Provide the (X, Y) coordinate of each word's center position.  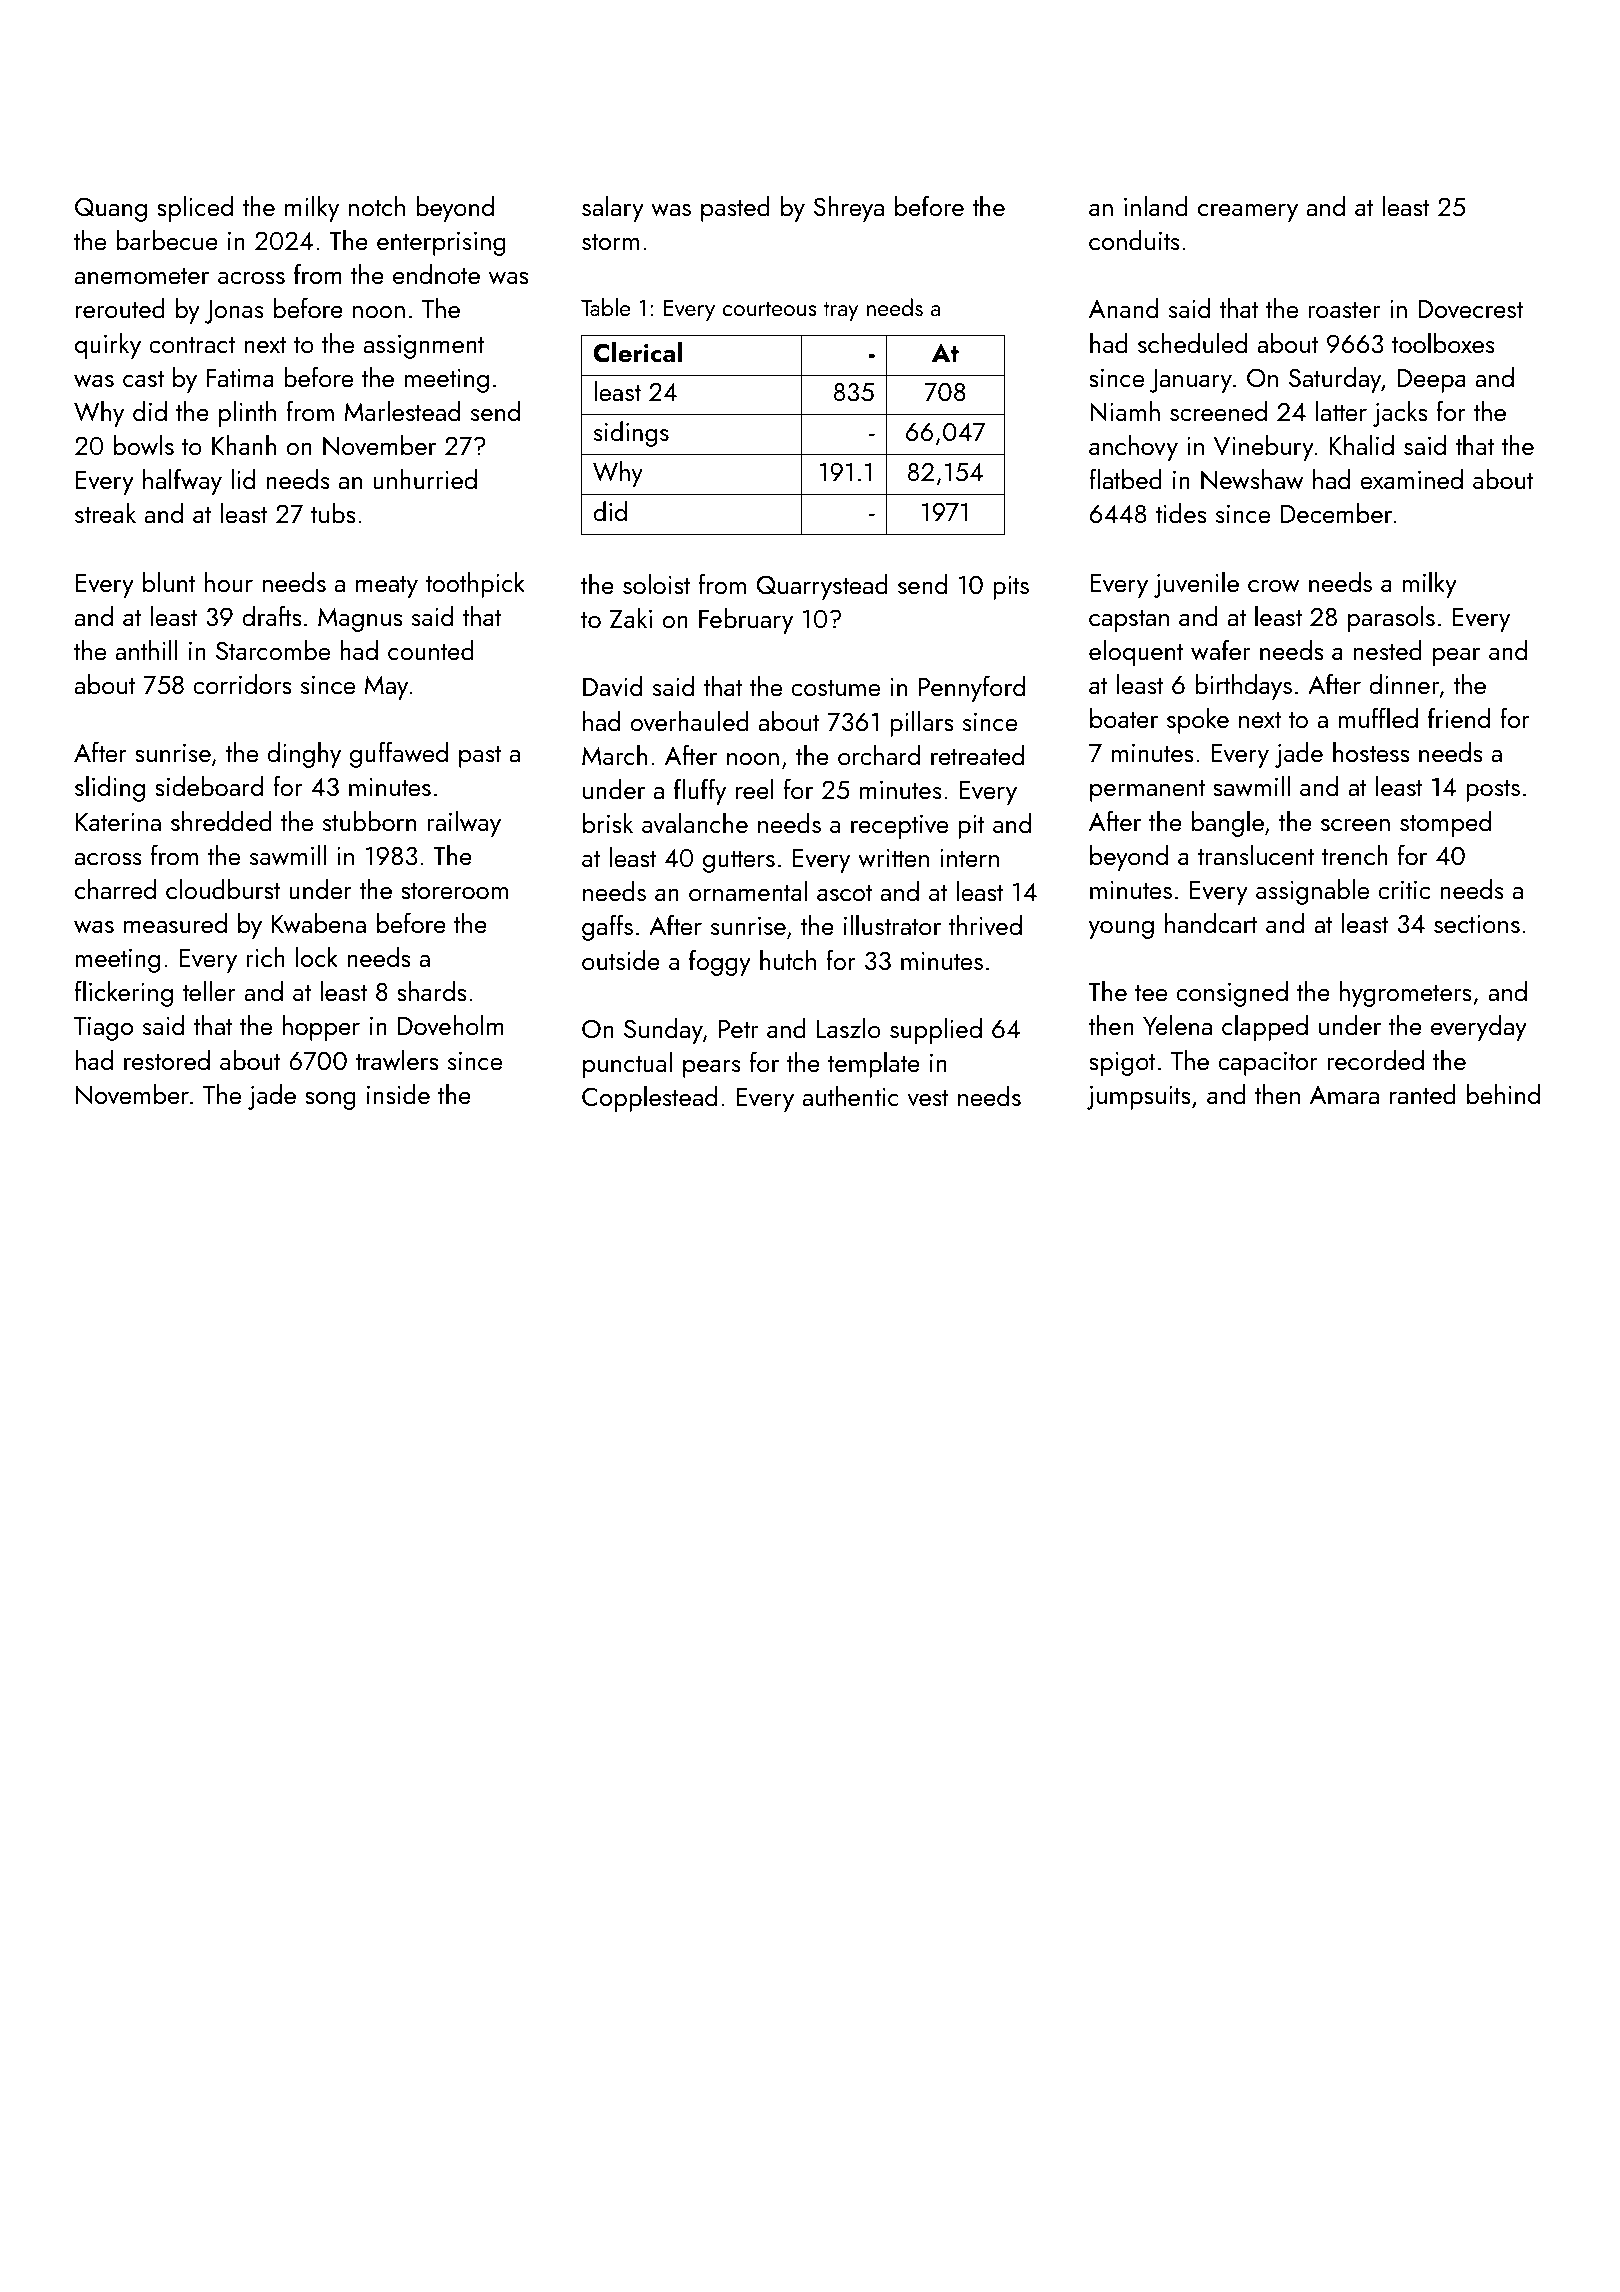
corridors (242, 684)
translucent (1255, 855)
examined (1411, 479)
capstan (1129, 621)
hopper (321, 1028)
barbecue (167, 240)
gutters (739, 862)
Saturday (1335, 380)
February (746, 621)
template (874, 1065)
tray (841, 311)
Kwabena (319, 923)
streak (105, 513)
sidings (631, 434)
